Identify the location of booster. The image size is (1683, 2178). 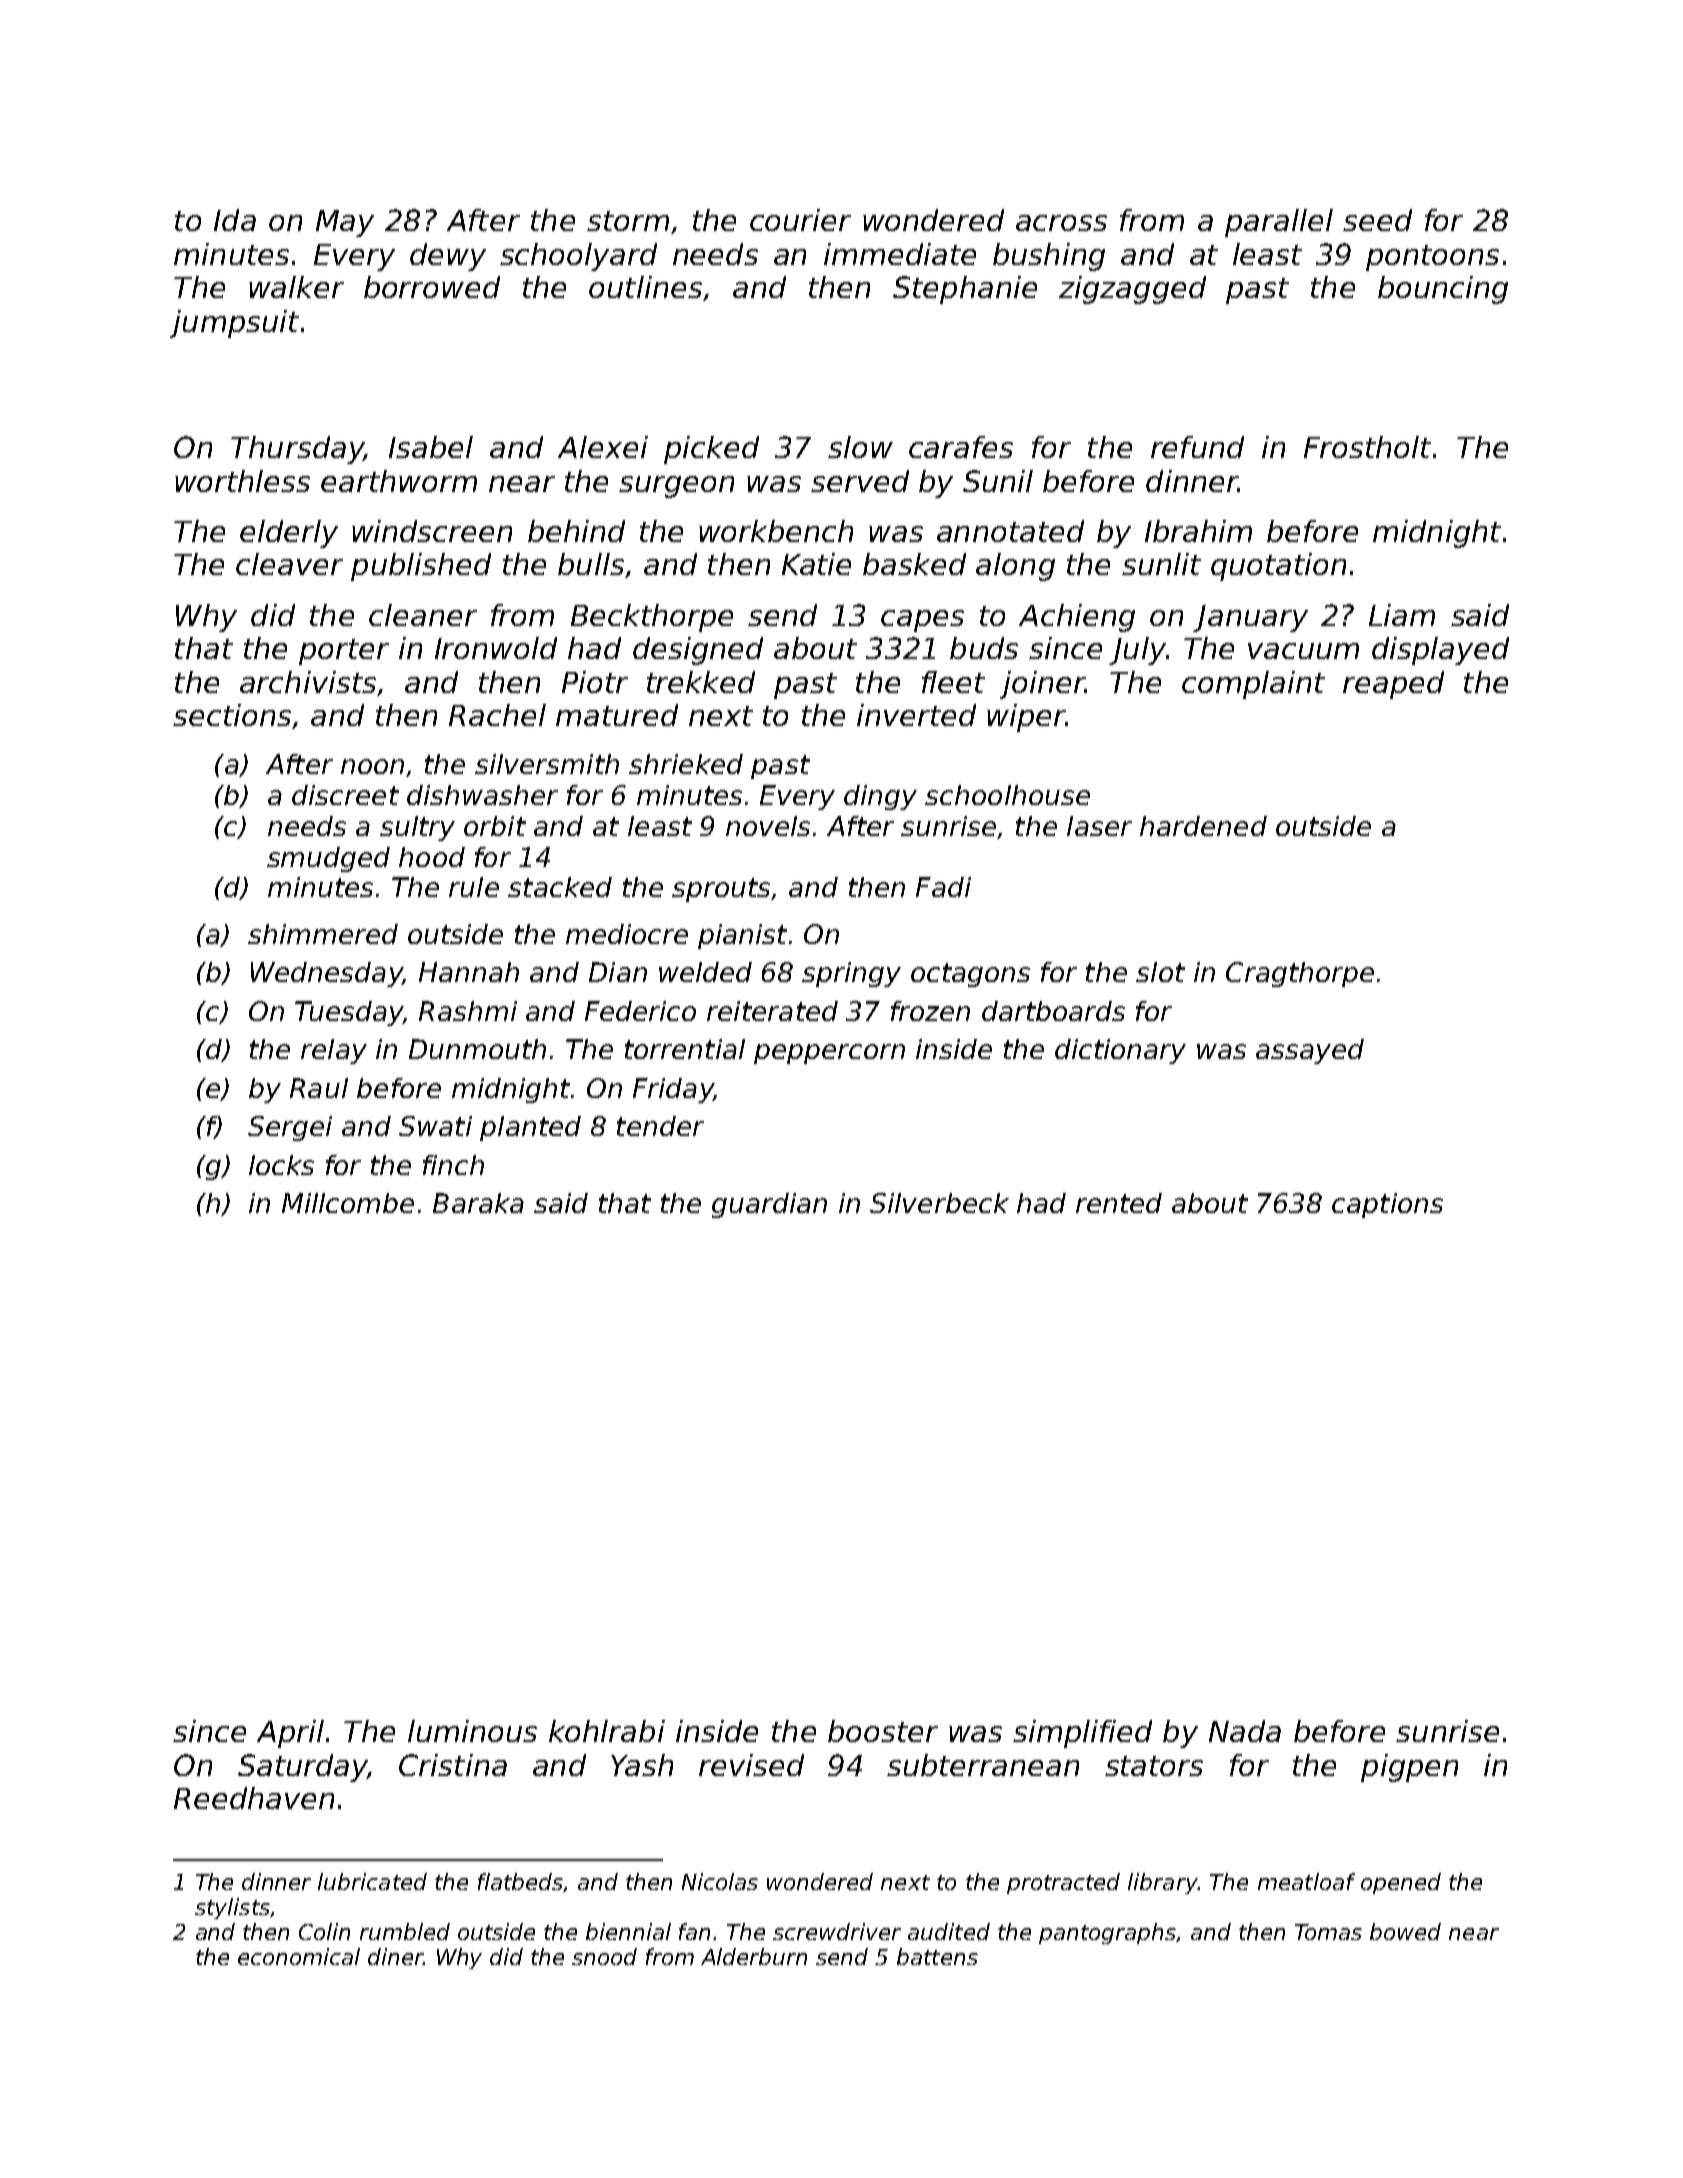
(883, 1731).
